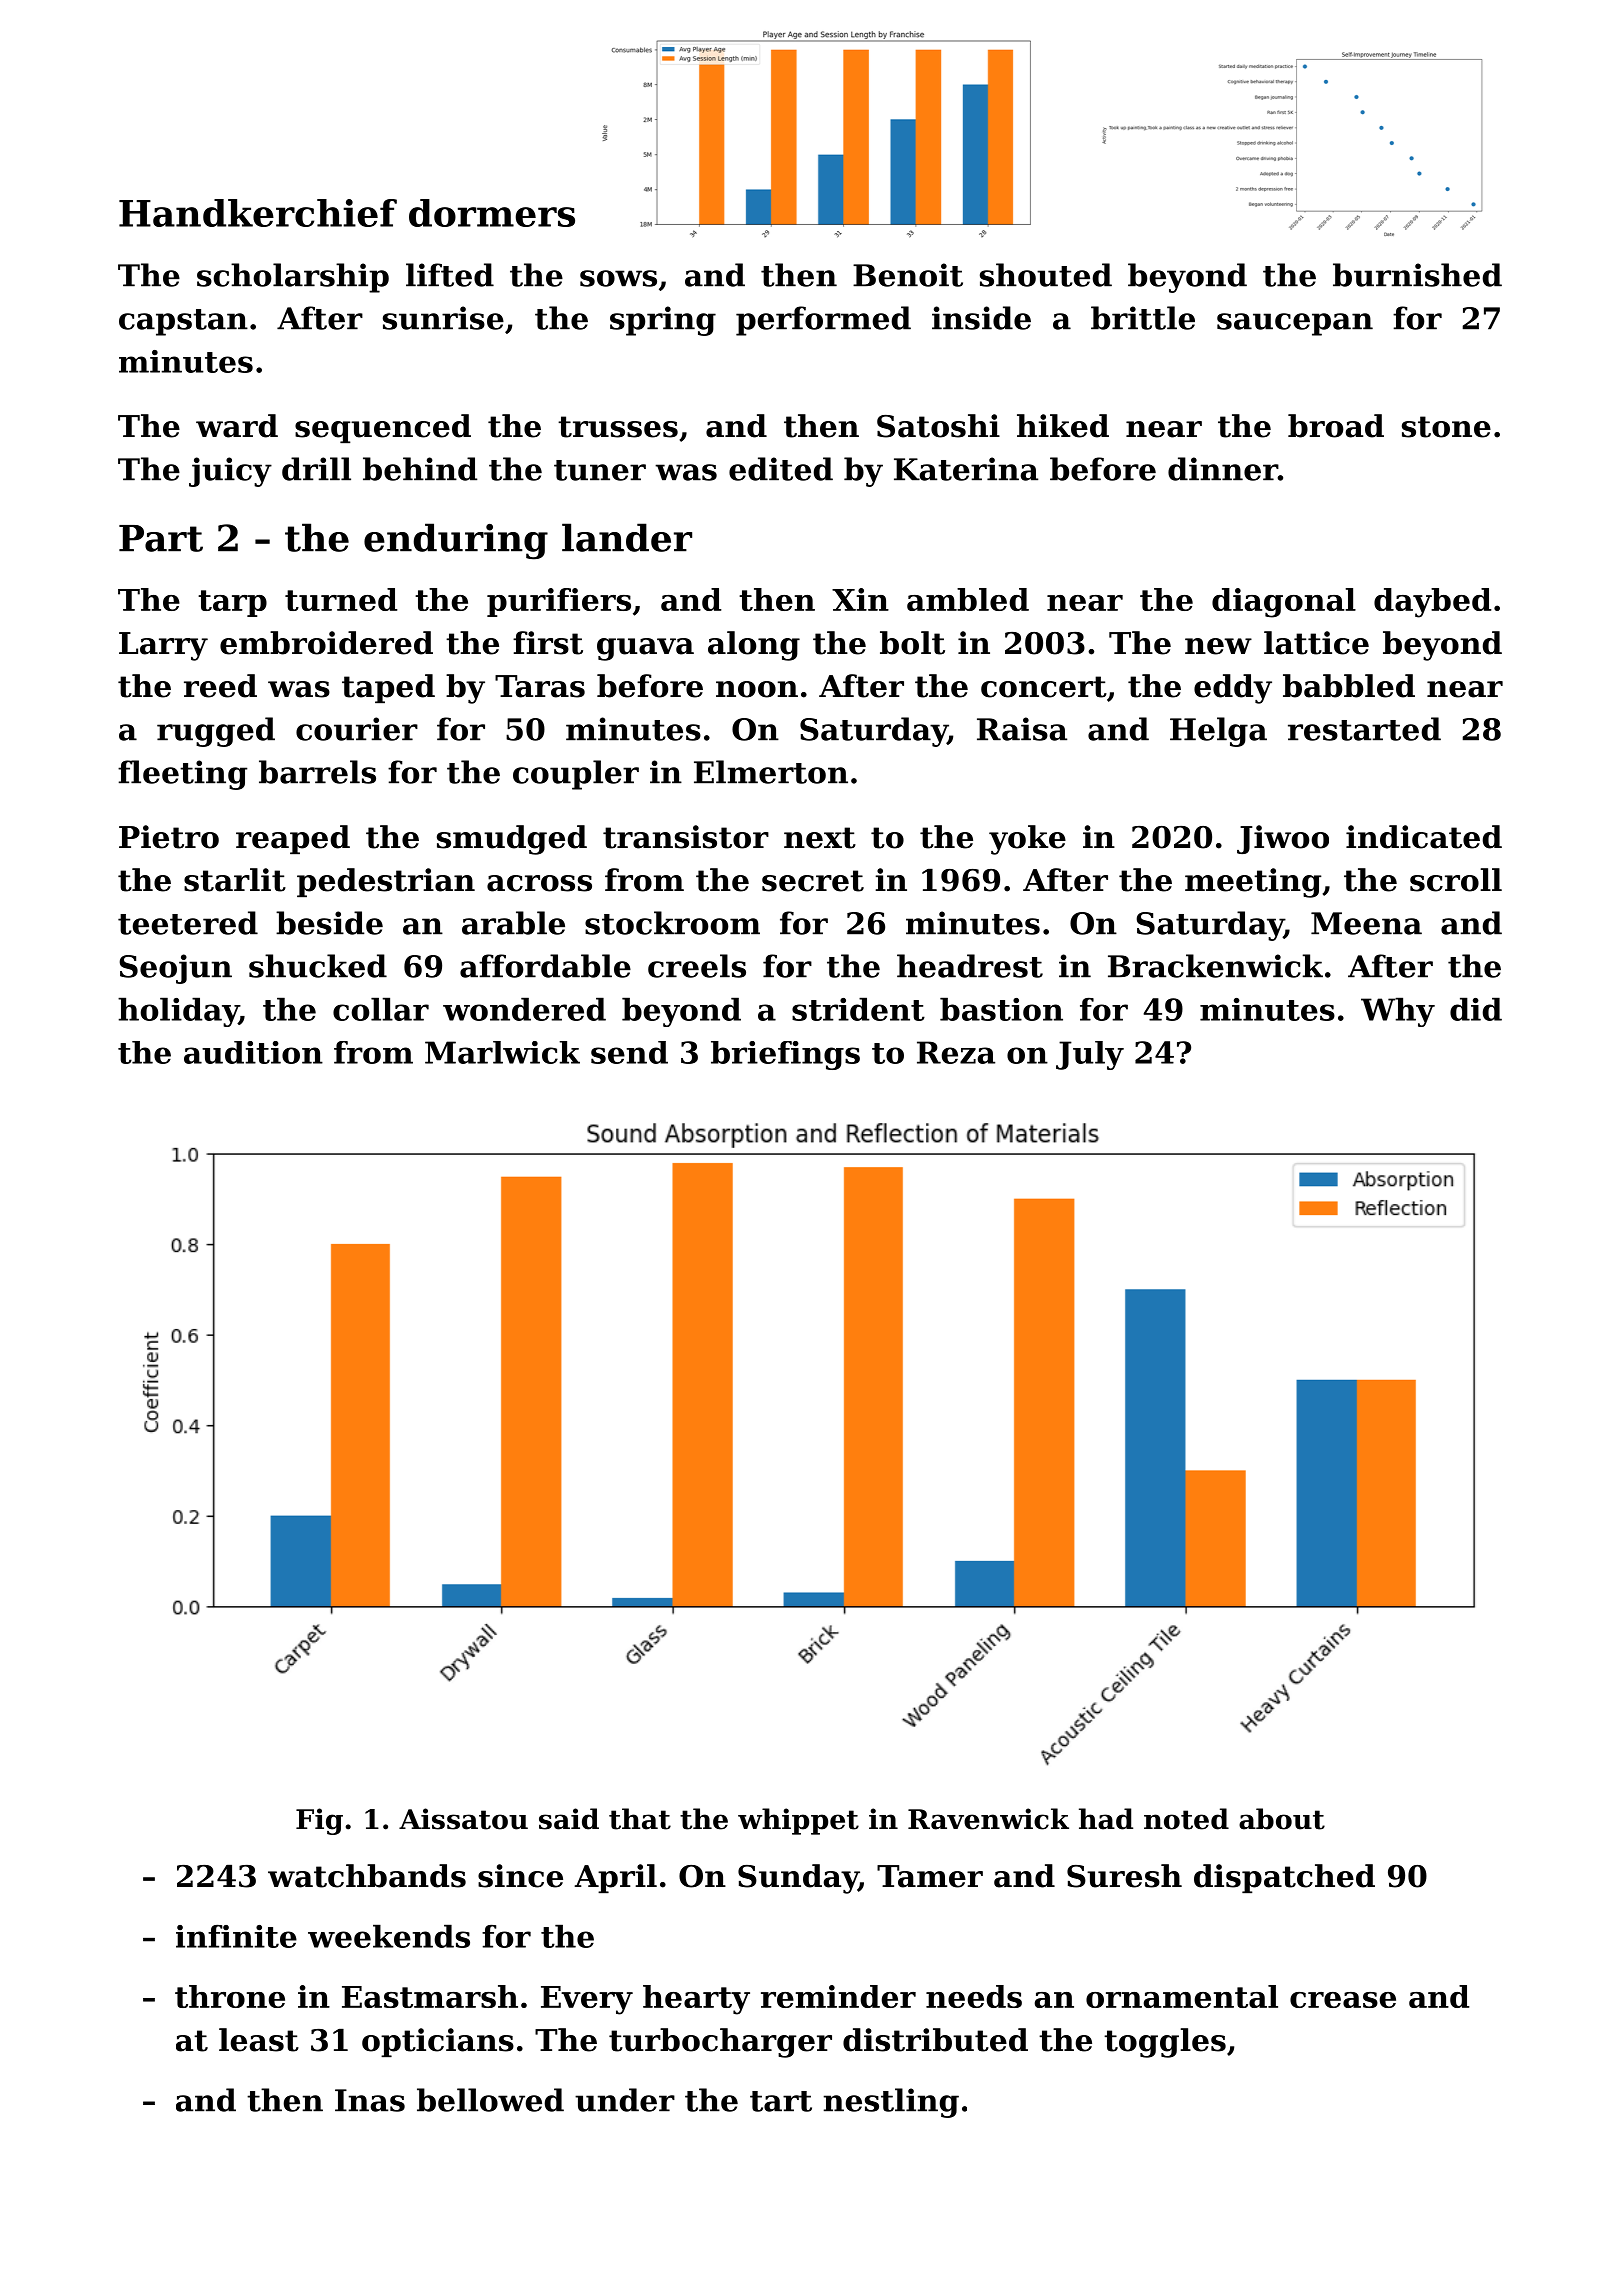 The width and height of the screenshot is (1620, 2292). Describe the element at coordinates (645, 649) in the screenshot. I see `guava` at that location.
